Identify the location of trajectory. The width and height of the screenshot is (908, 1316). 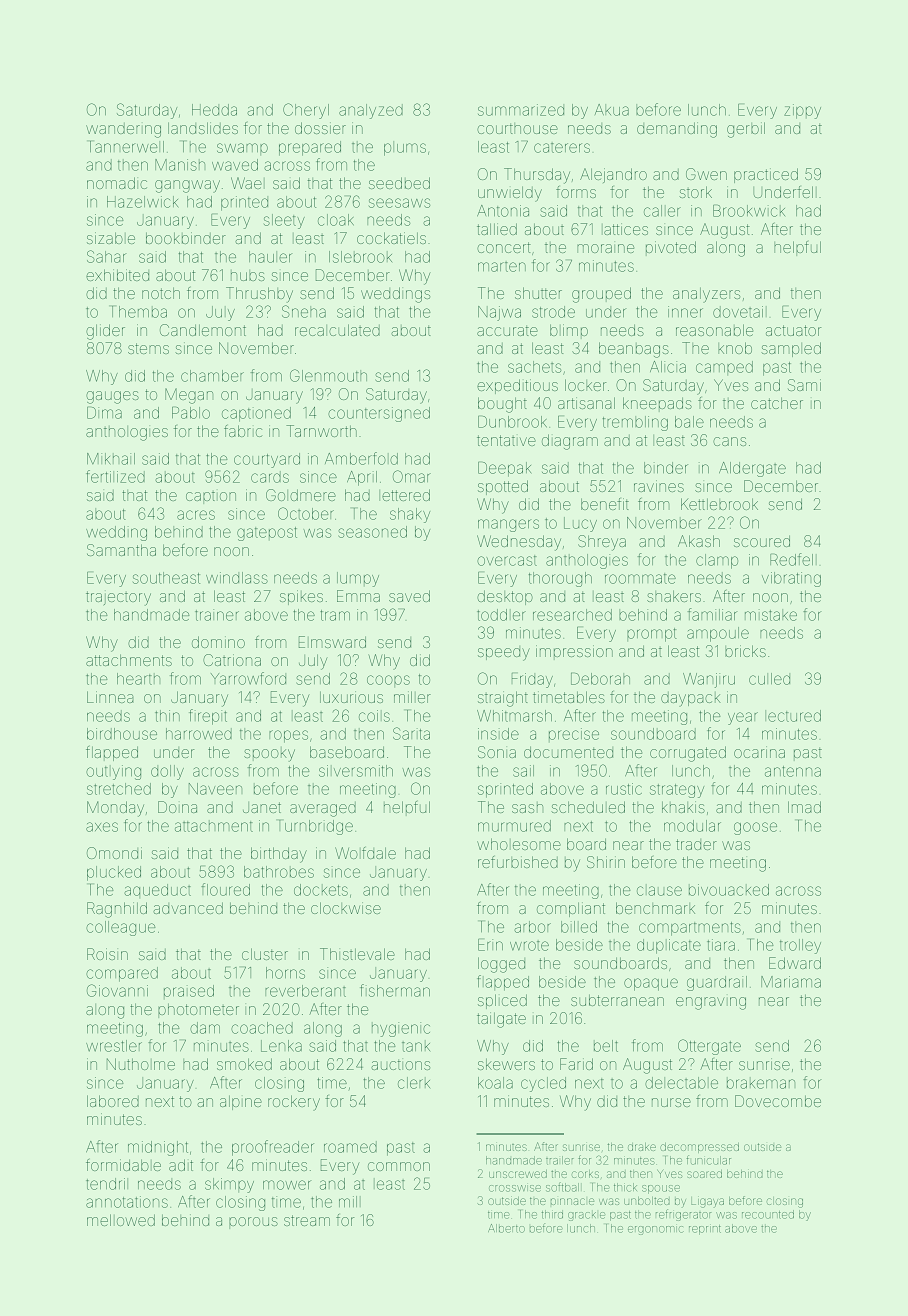
(118, 598).
